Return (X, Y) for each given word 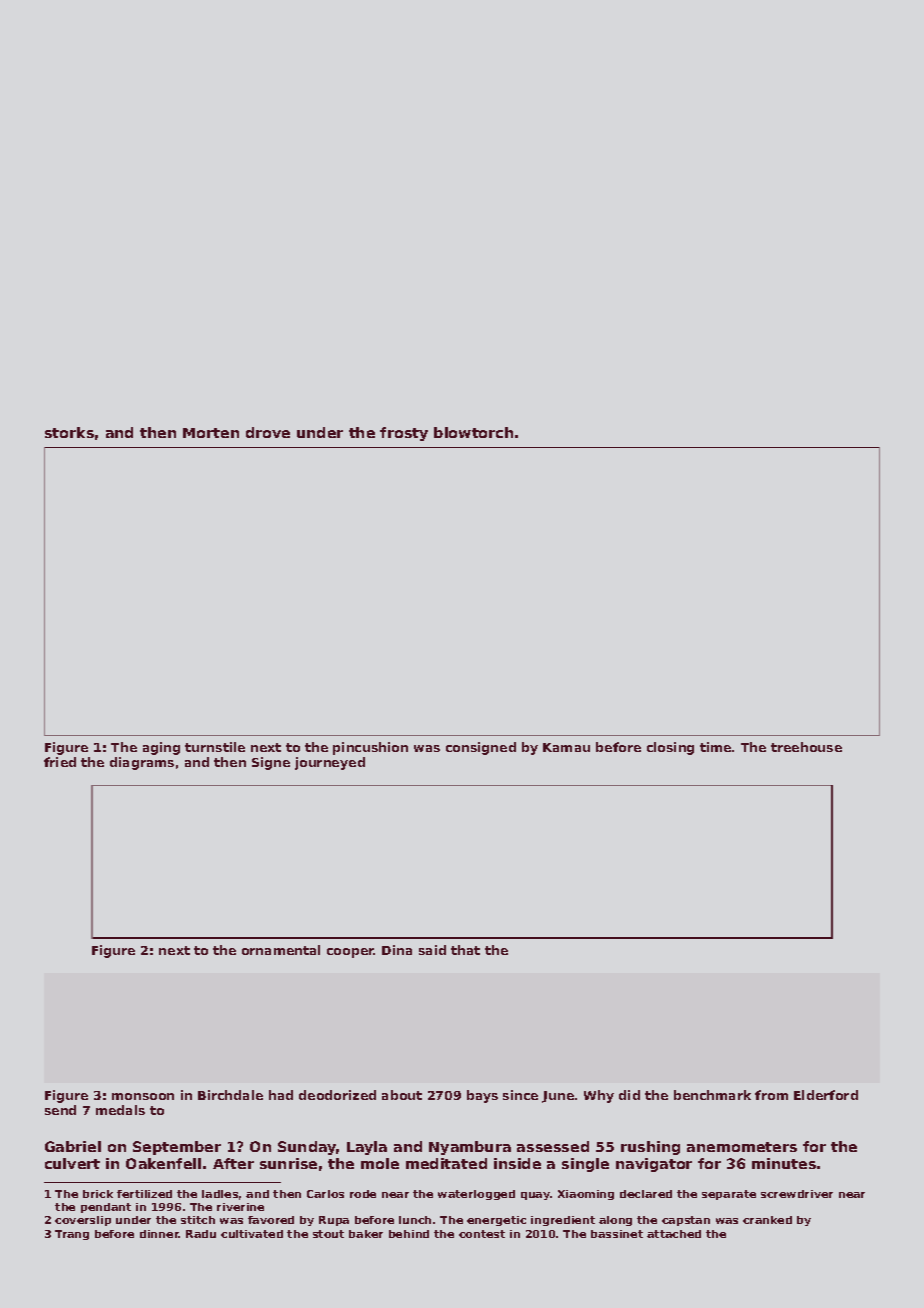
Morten (211, 433)
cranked (767, 1220)
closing (670, 748)
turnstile (215, 747)
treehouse (806, 747)
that (465, 950)
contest (482, 1234)
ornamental (281, 950)
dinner (159, 1234)
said (432, 950)
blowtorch (473, 432)
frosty (404, 434)
